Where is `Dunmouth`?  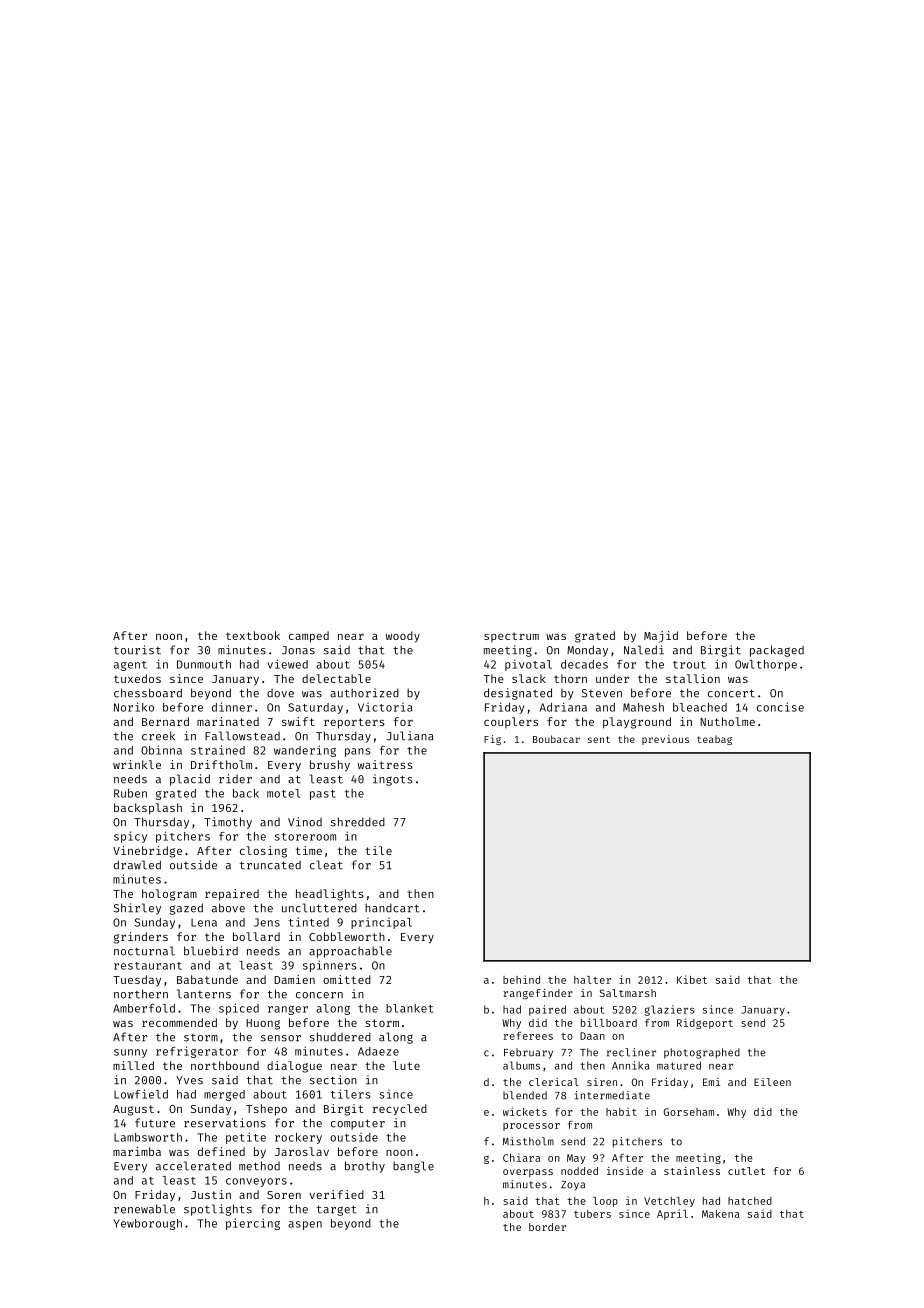
Dunmouth is located at coordinates (204, 664).
